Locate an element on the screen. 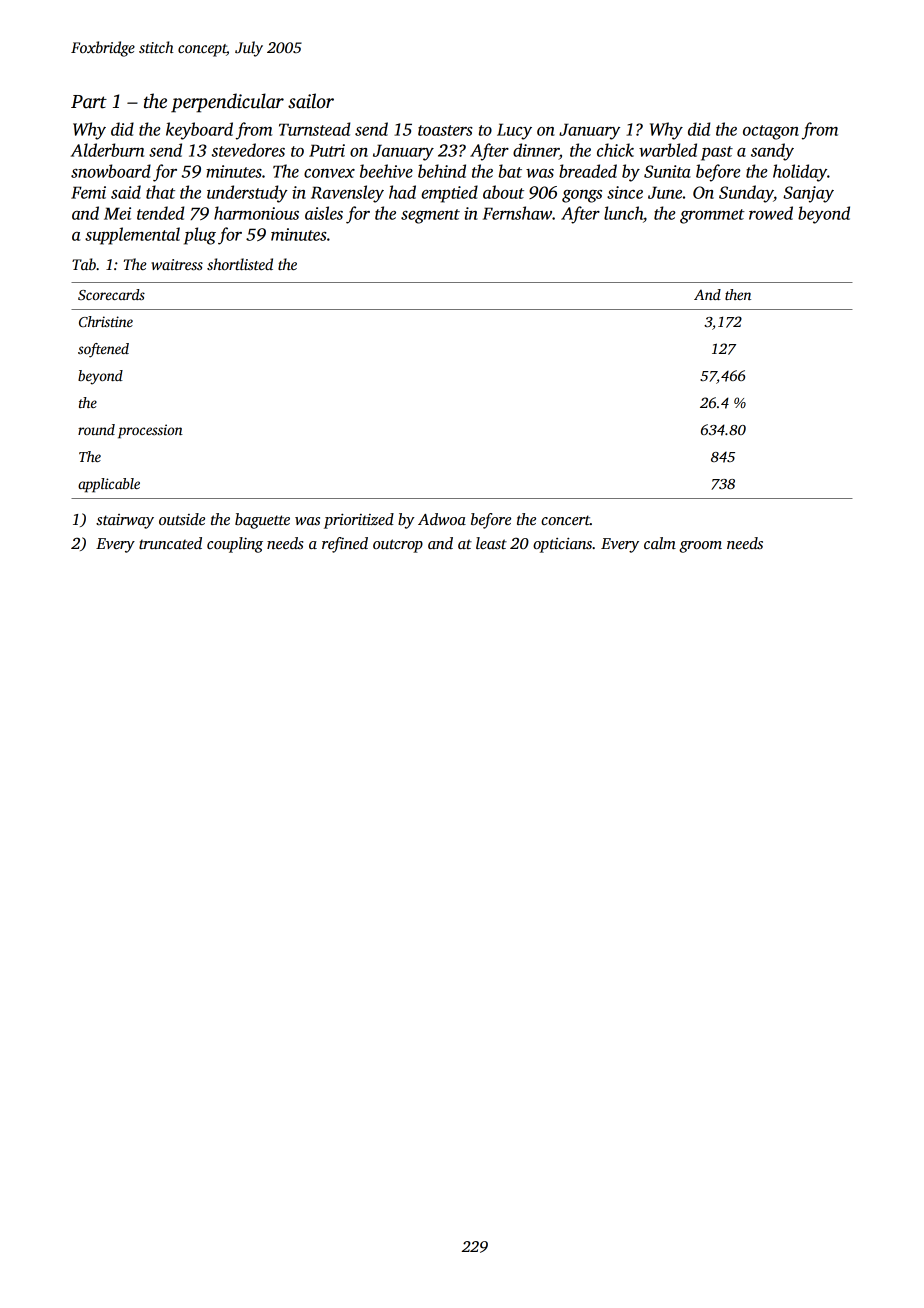 The width and height of the screenshot is (924, 1308). stairway is located at coordinates (125, 521).
